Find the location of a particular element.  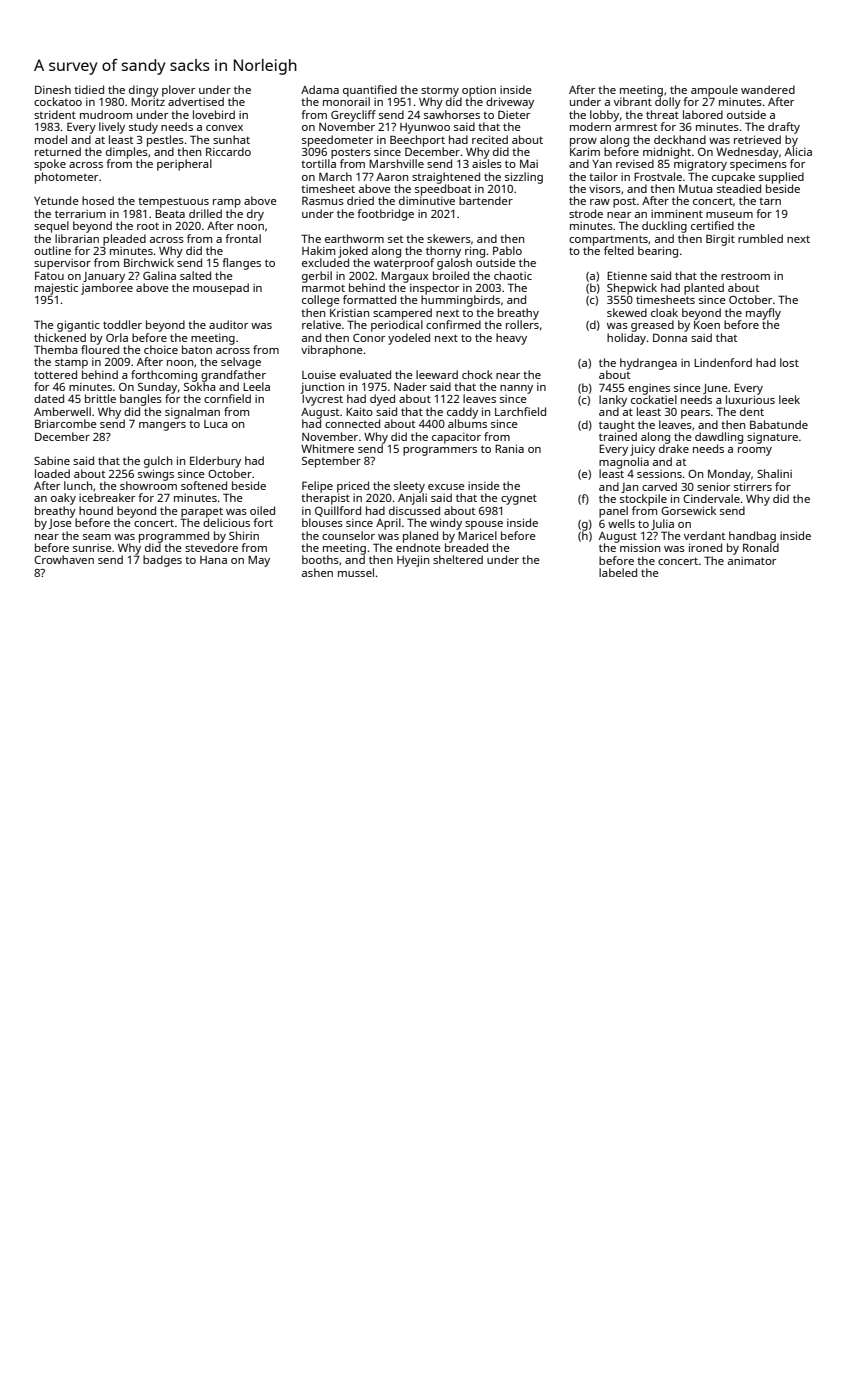

seam is located at coordinates (97, 537).
